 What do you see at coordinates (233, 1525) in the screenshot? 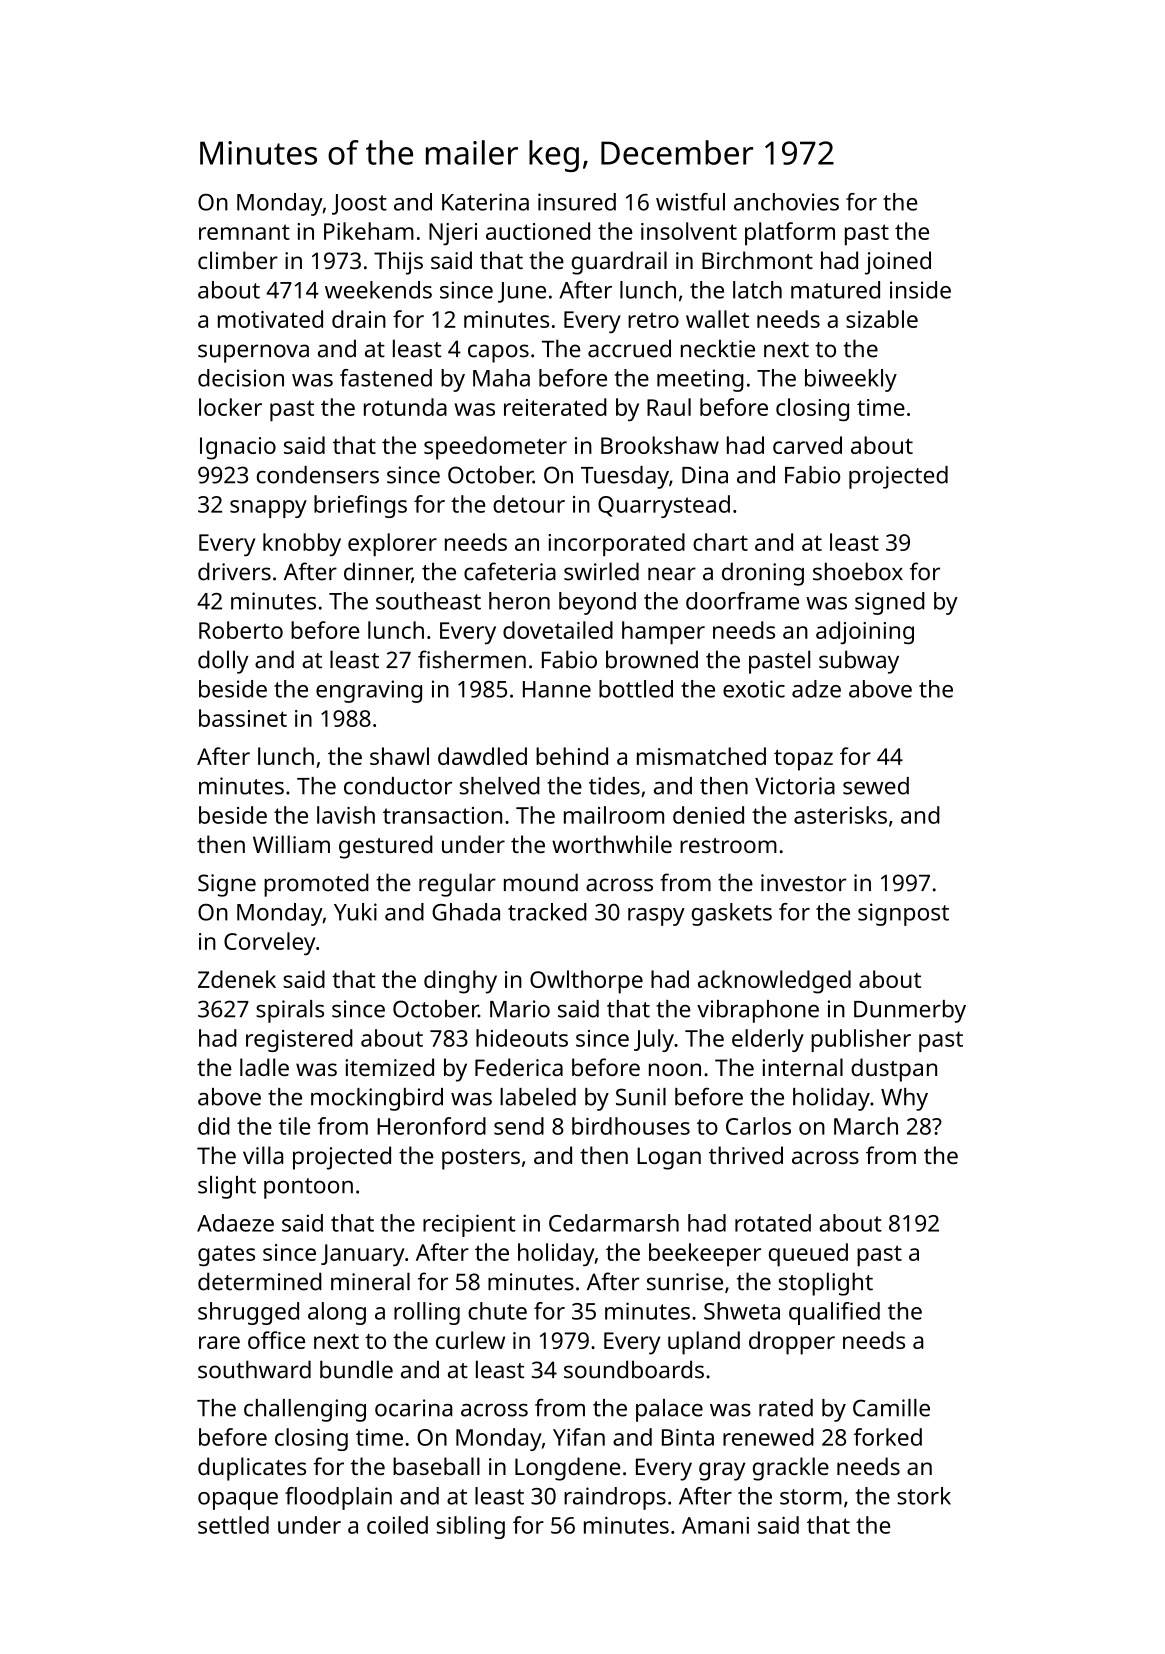
I see `settled` at bounding box center [233, 1525].
